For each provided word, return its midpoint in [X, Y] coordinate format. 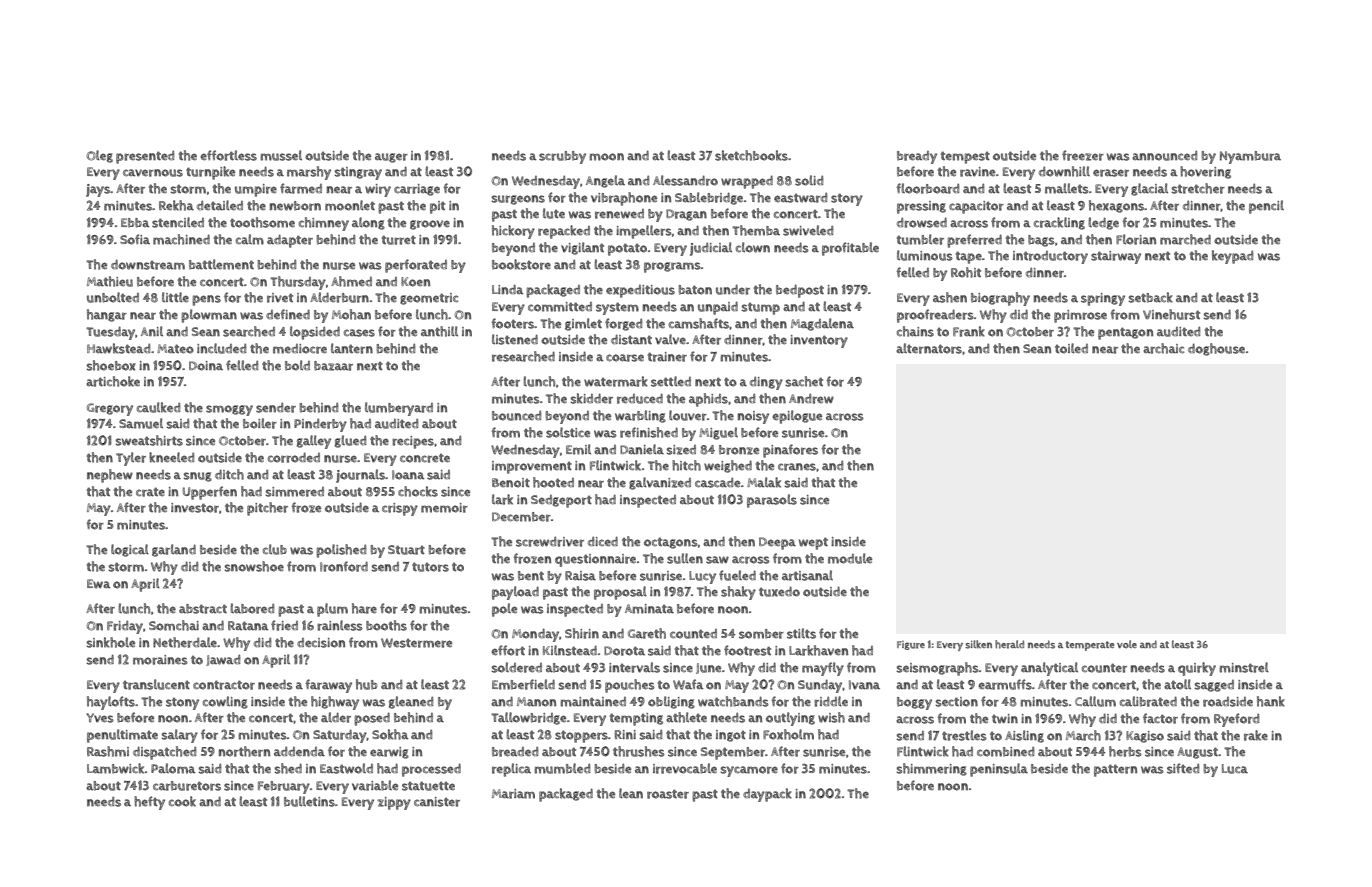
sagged [1214, 686]
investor [195, 508]
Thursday [298, 283]
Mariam [513, 794]
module [850, 558]
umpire [256, 190]
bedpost [800, 291]
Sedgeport [561, 501]
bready [917, 157]
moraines [160, 660]
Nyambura [1250, 157]
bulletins [309, 801]
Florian [1136, 239]
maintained [593, 702]
